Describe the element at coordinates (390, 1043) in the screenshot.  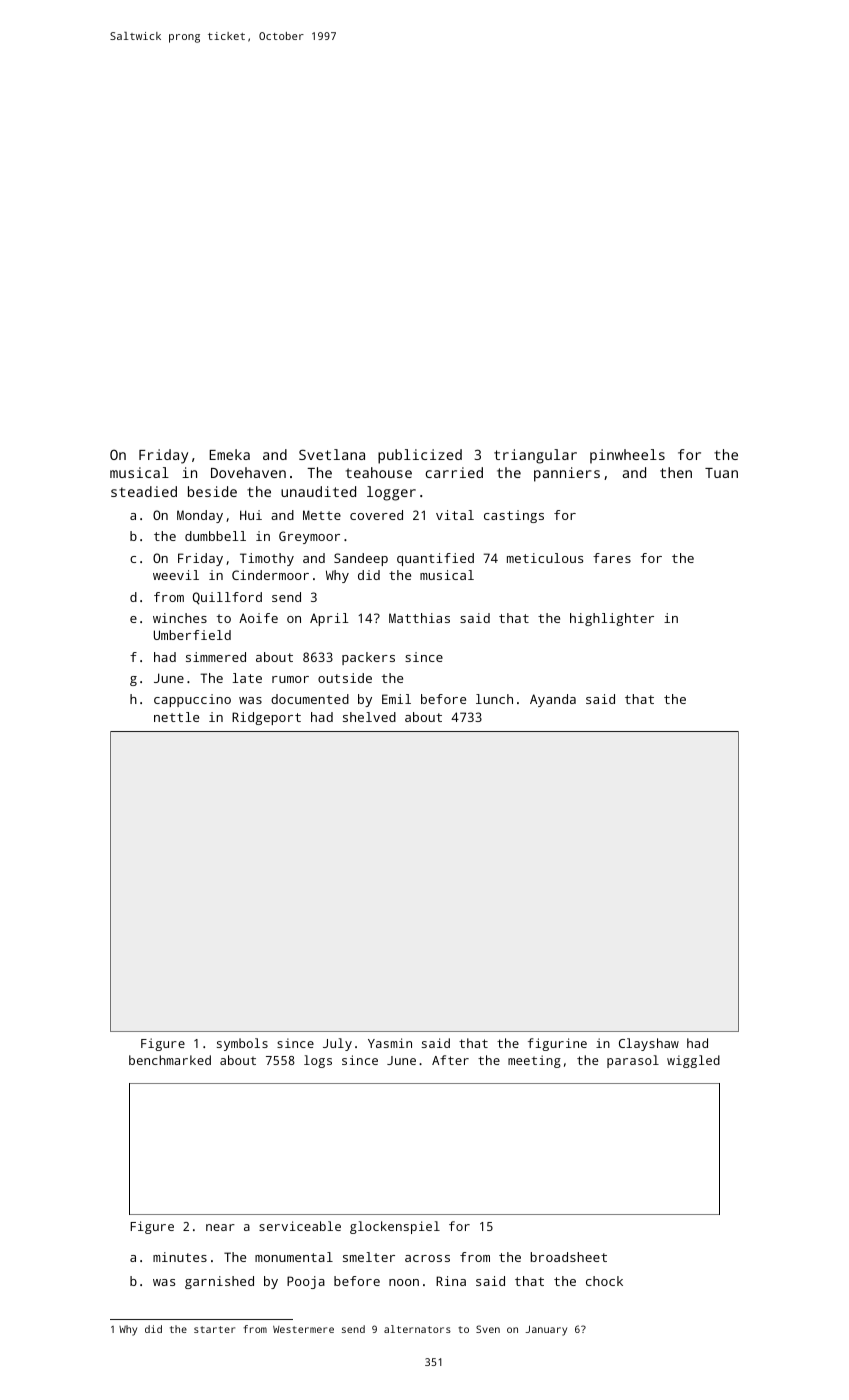
I see `Yasmin` at that location.
